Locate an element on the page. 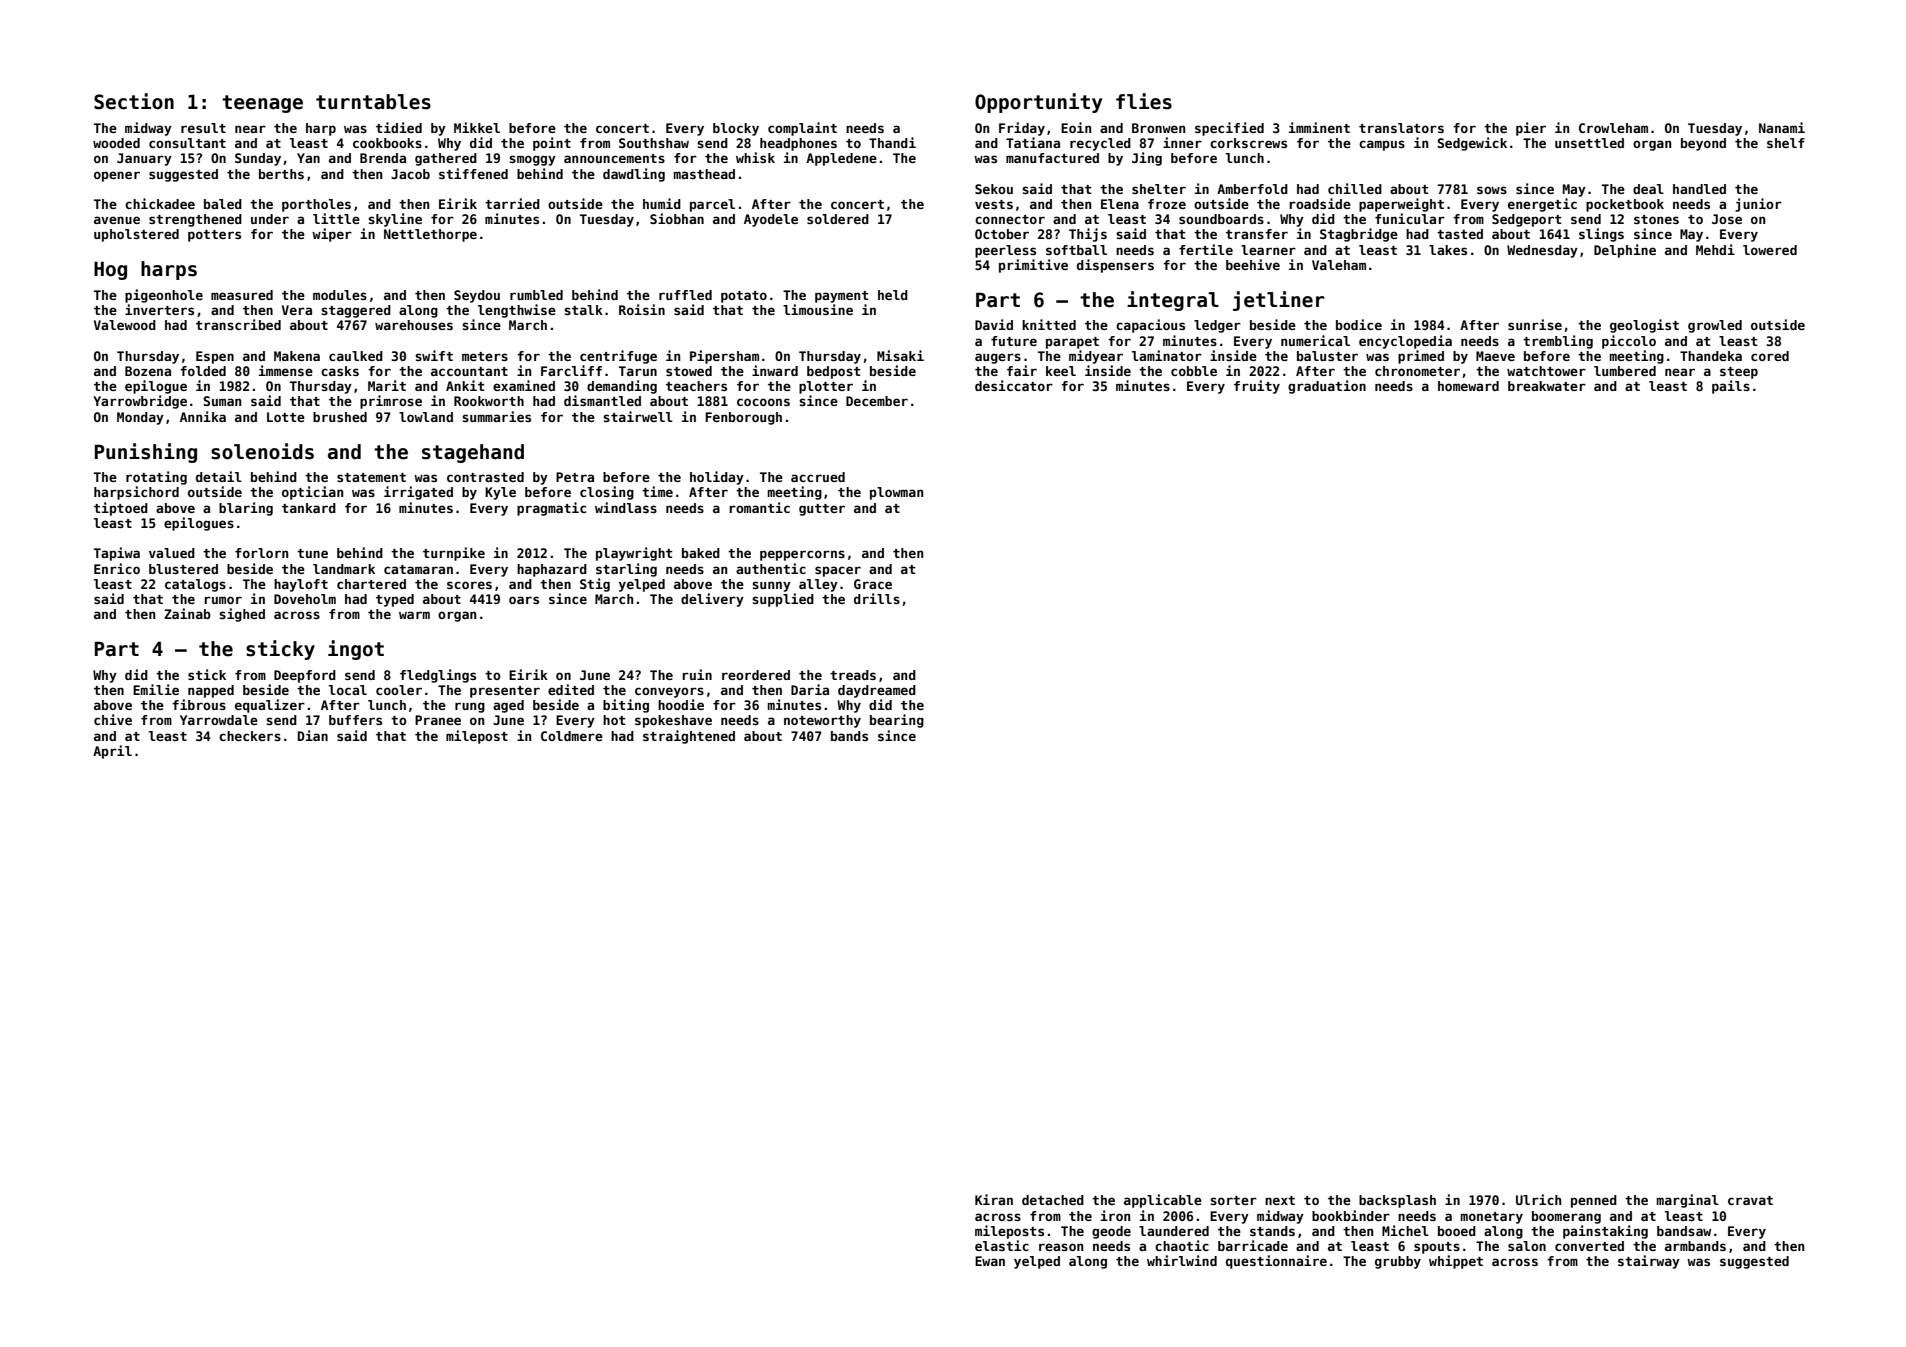  Ewan is located at coordinates (990, 1261).
